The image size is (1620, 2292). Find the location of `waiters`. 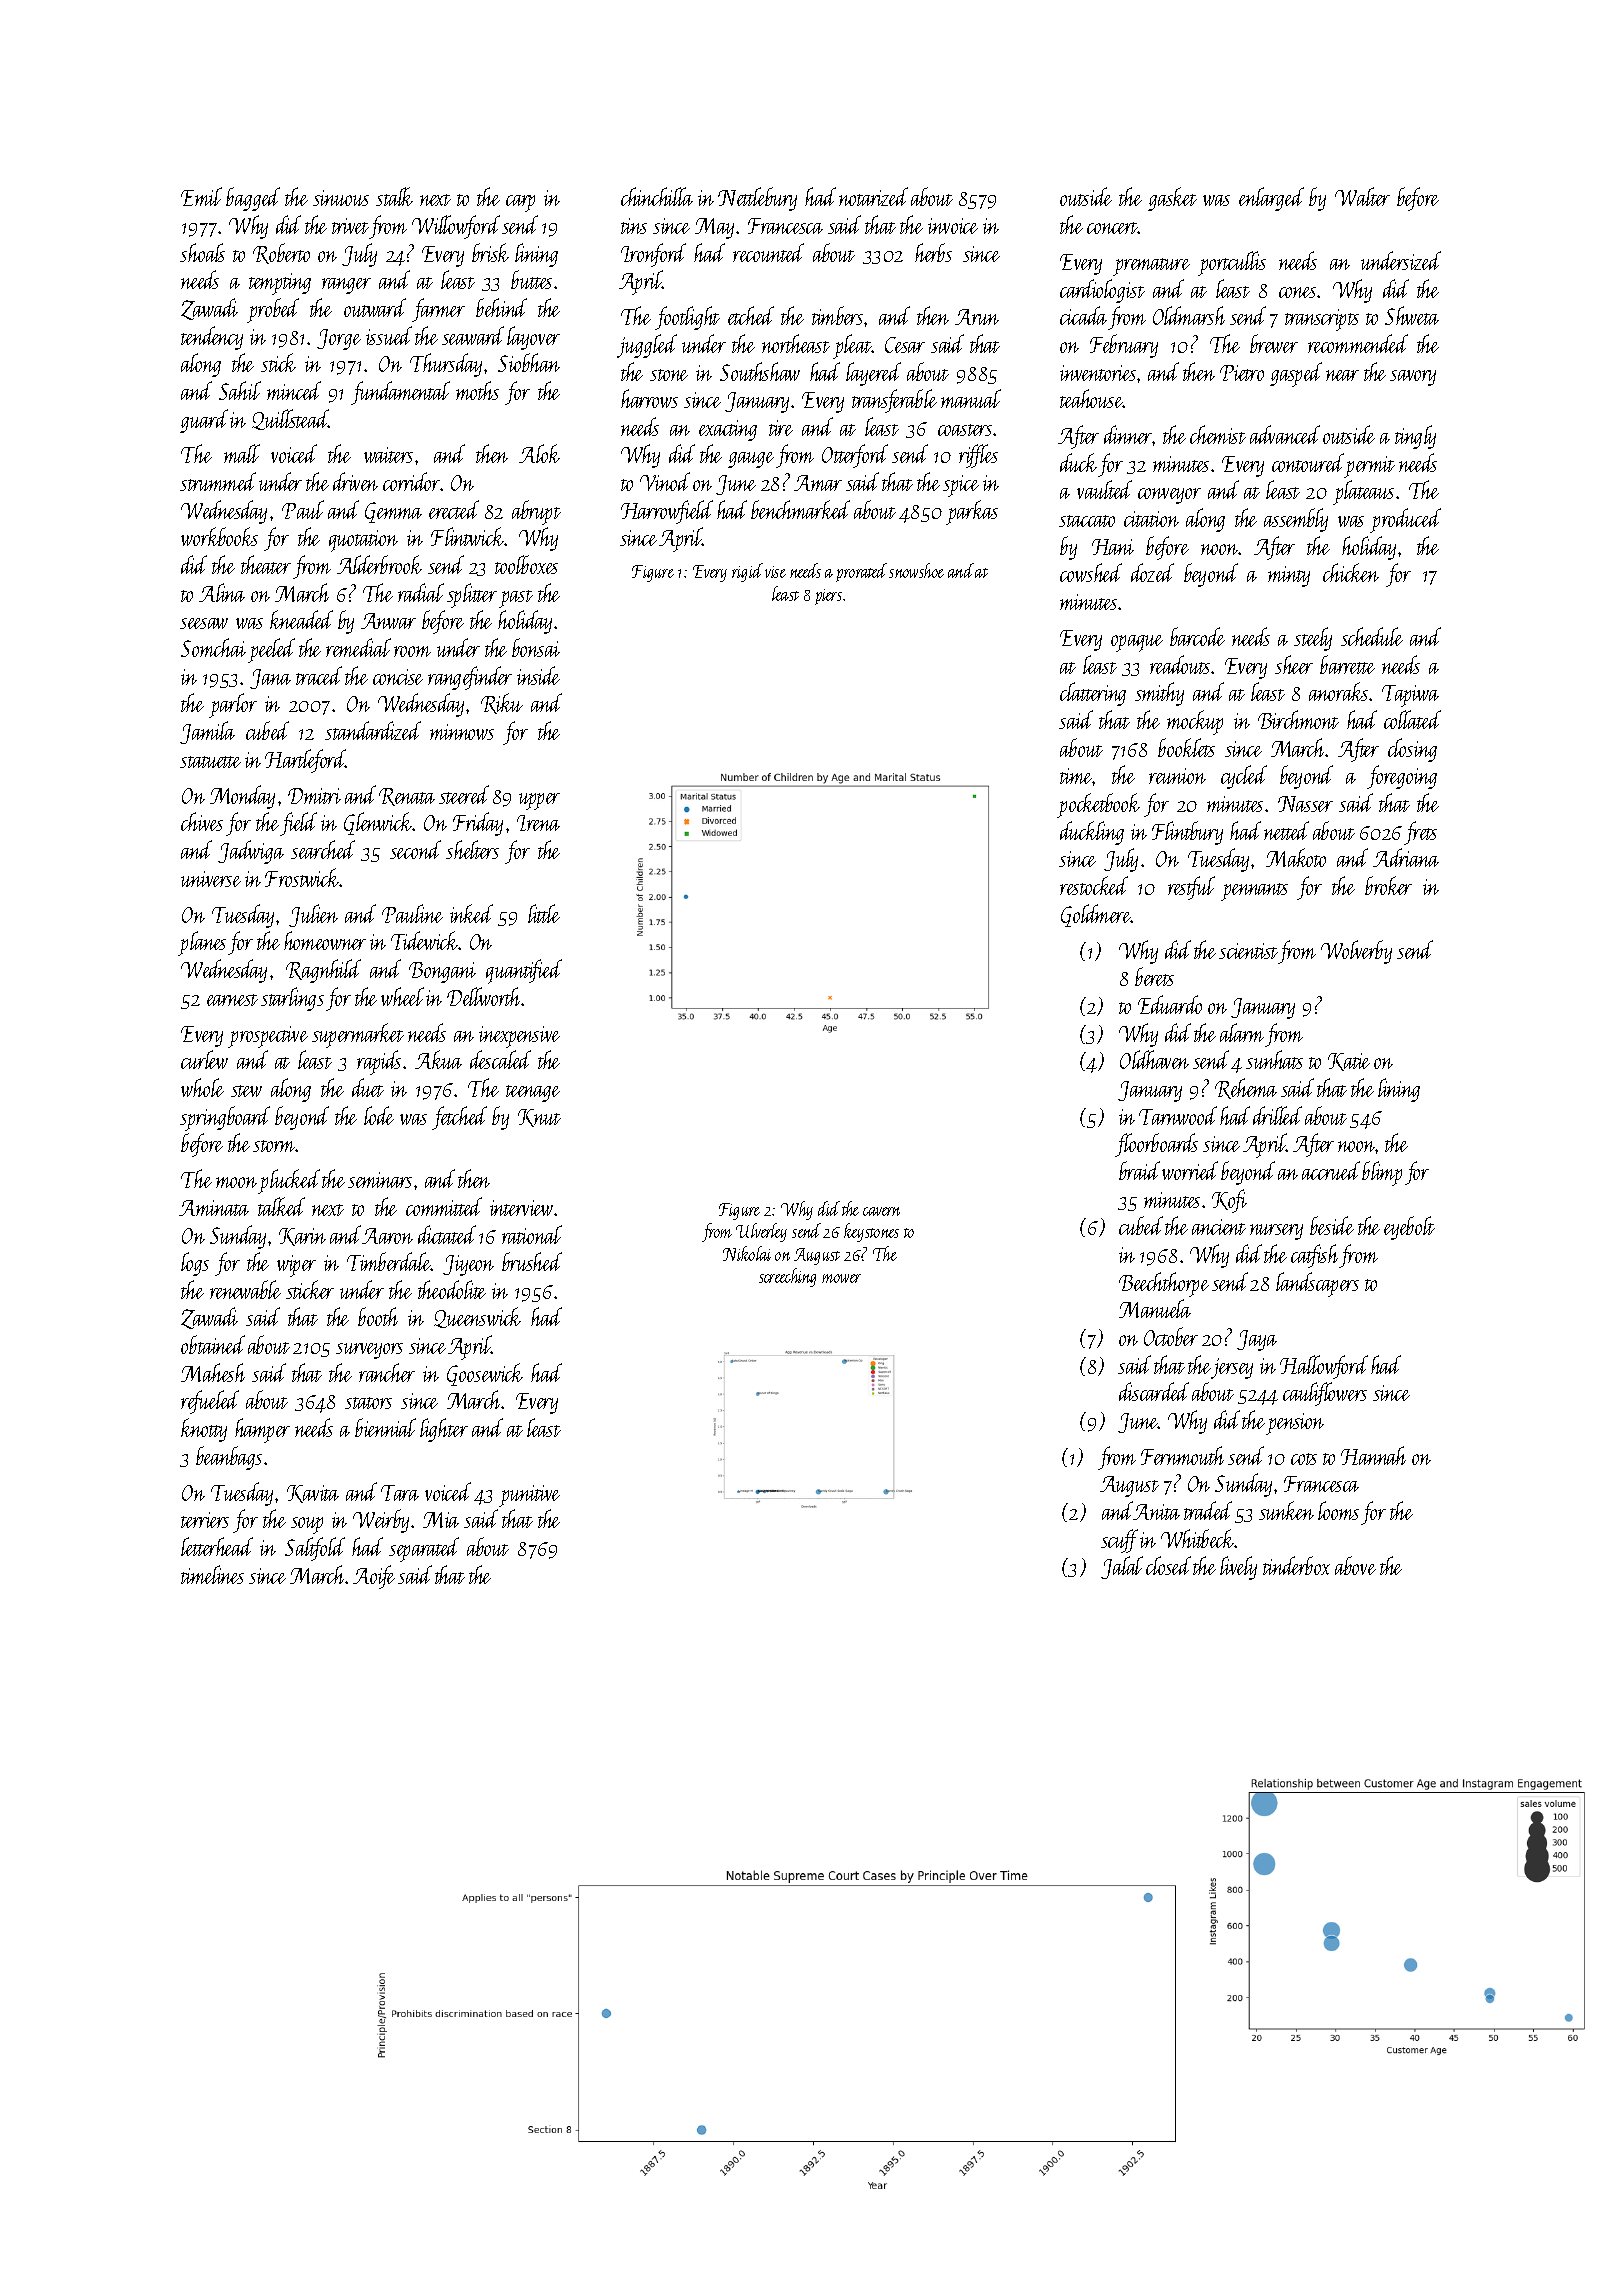

waiters is located at coordinates (388, 455).
